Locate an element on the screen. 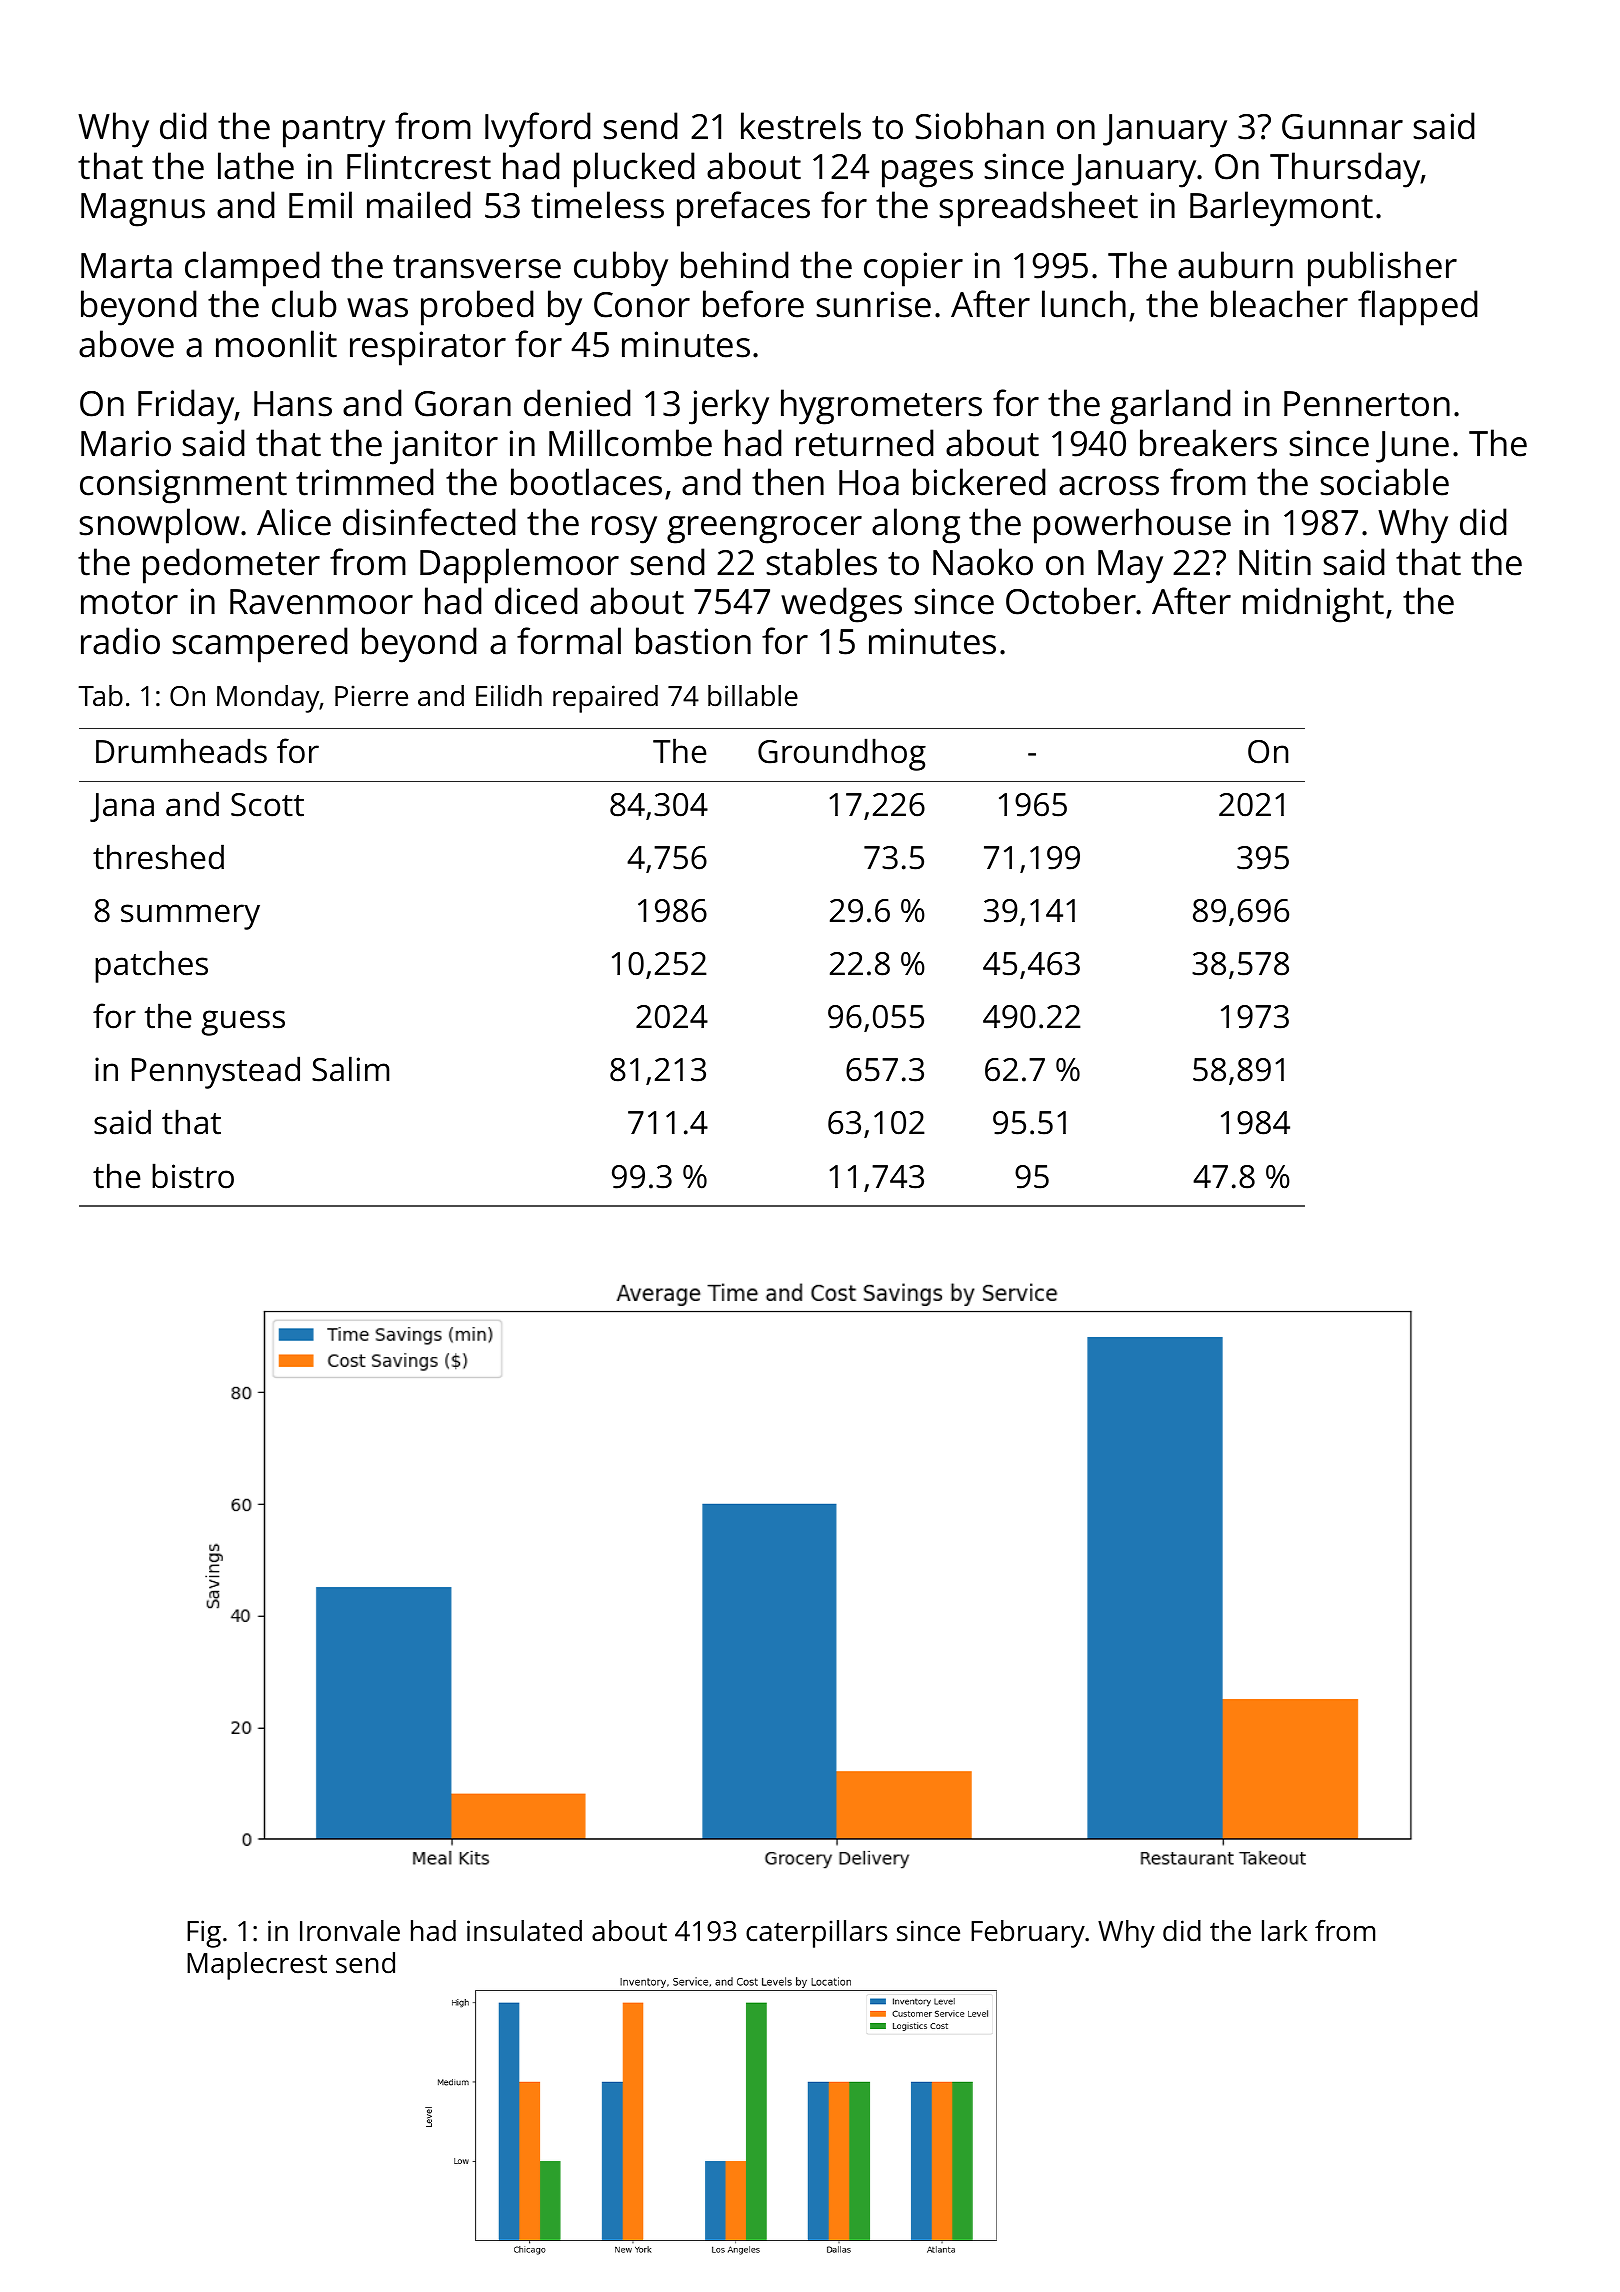 The width and height of the screenshot is (1620, 2292). summery is located at coordinates (190, 917).
